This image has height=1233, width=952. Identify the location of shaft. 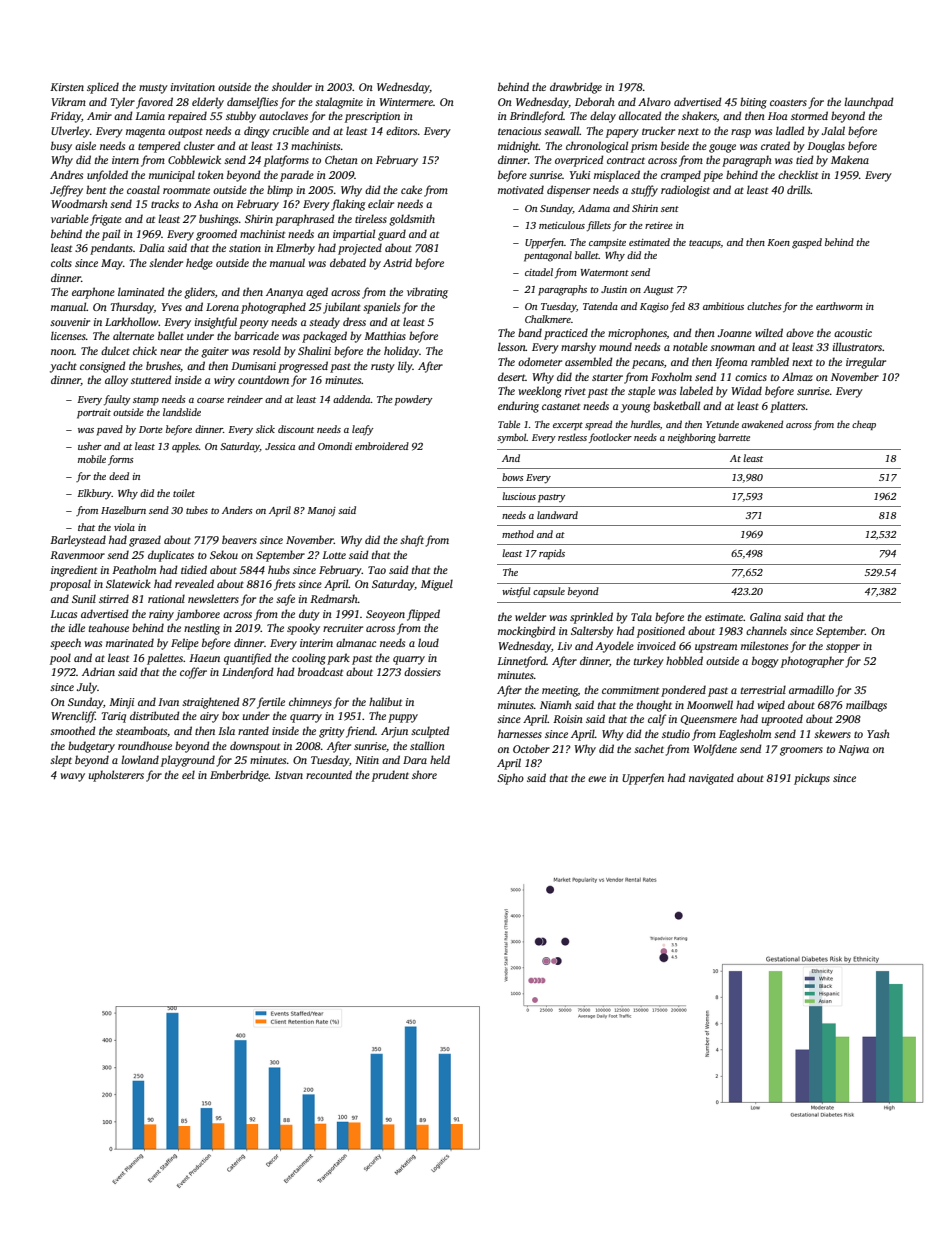
(412, 541).
